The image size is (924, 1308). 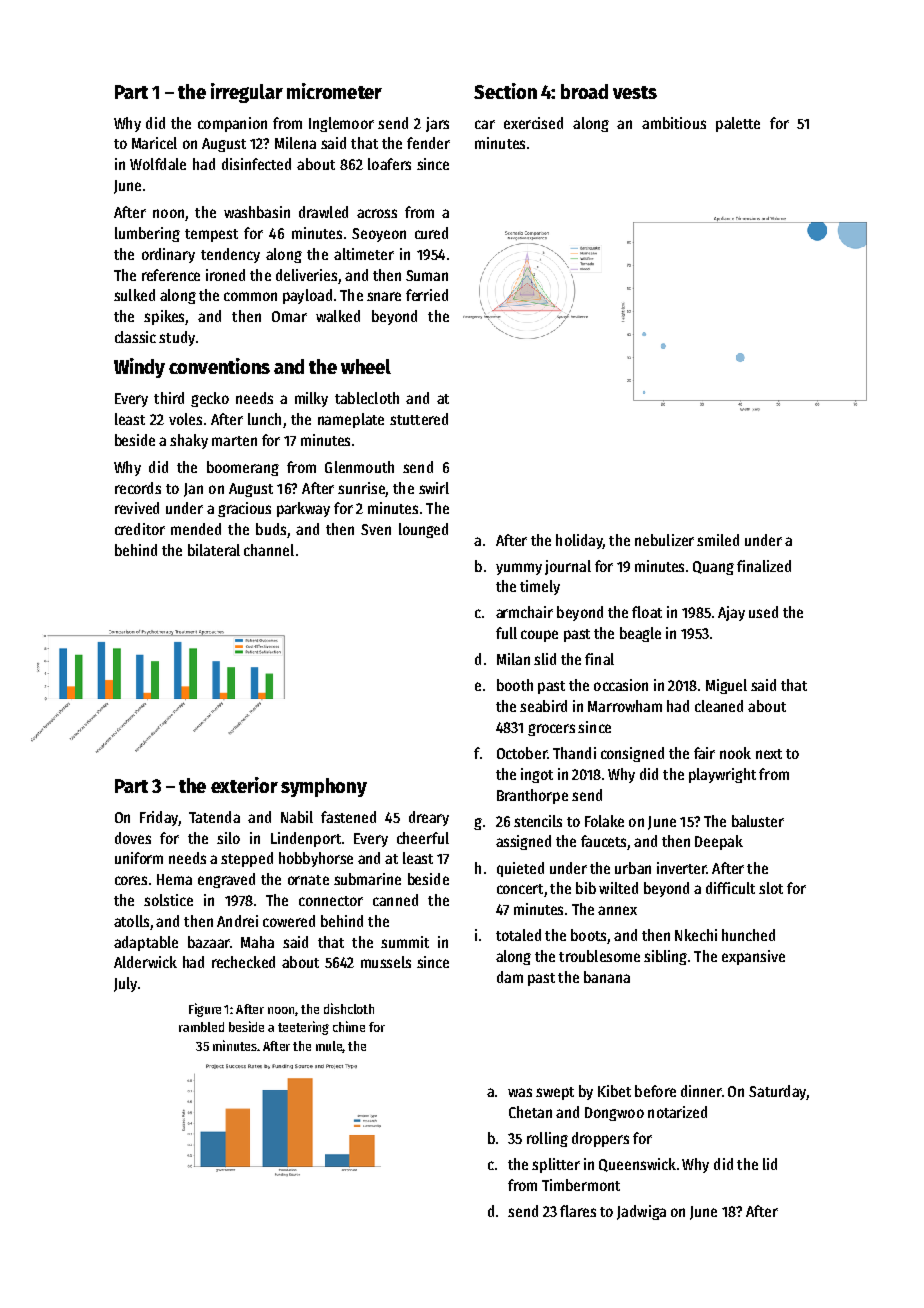 I want to click on mule, so click(x=329, y=1047).
